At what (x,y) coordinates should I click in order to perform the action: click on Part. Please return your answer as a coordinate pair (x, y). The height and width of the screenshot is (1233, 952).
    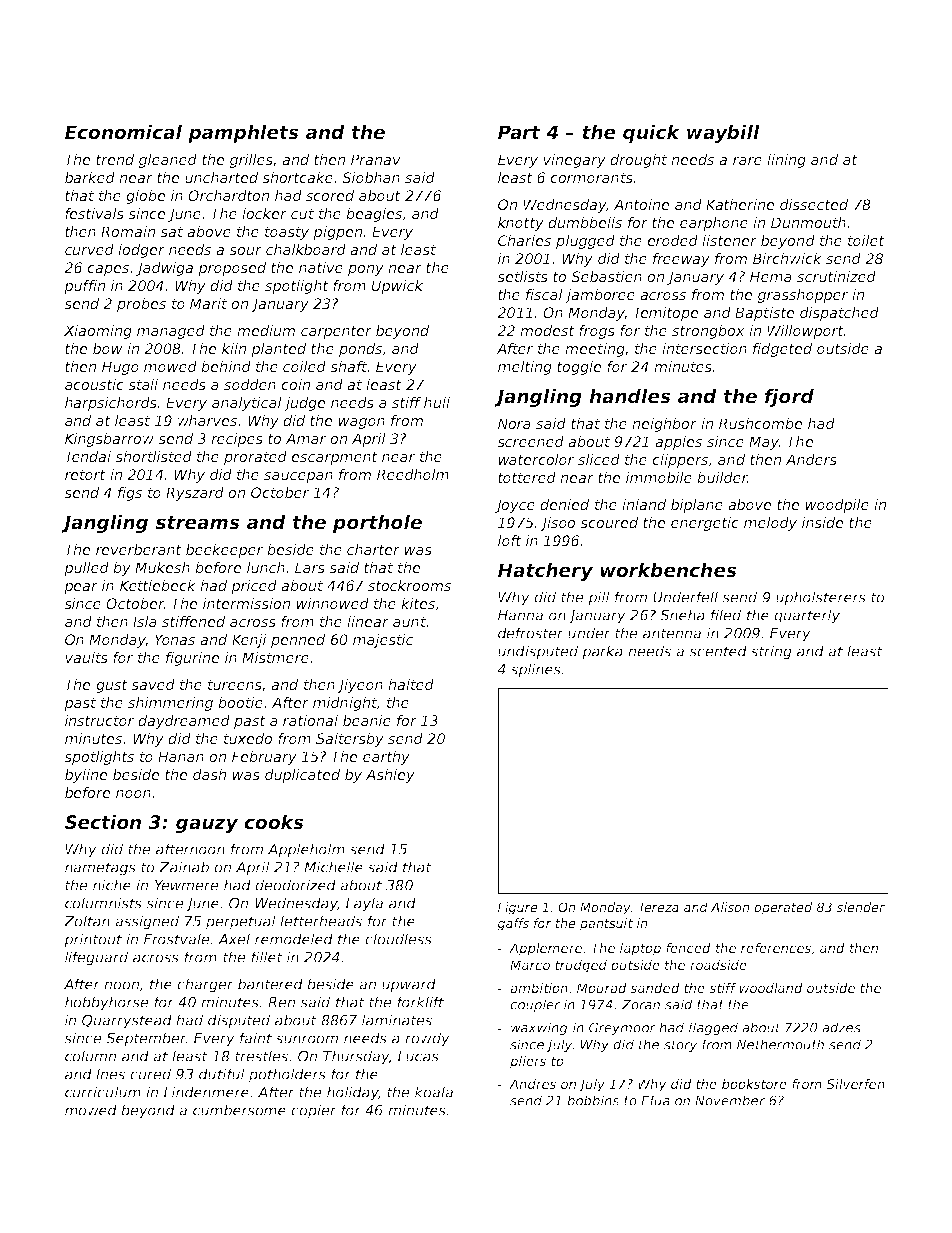
    Looking at the image, I should click on (519, 132).
